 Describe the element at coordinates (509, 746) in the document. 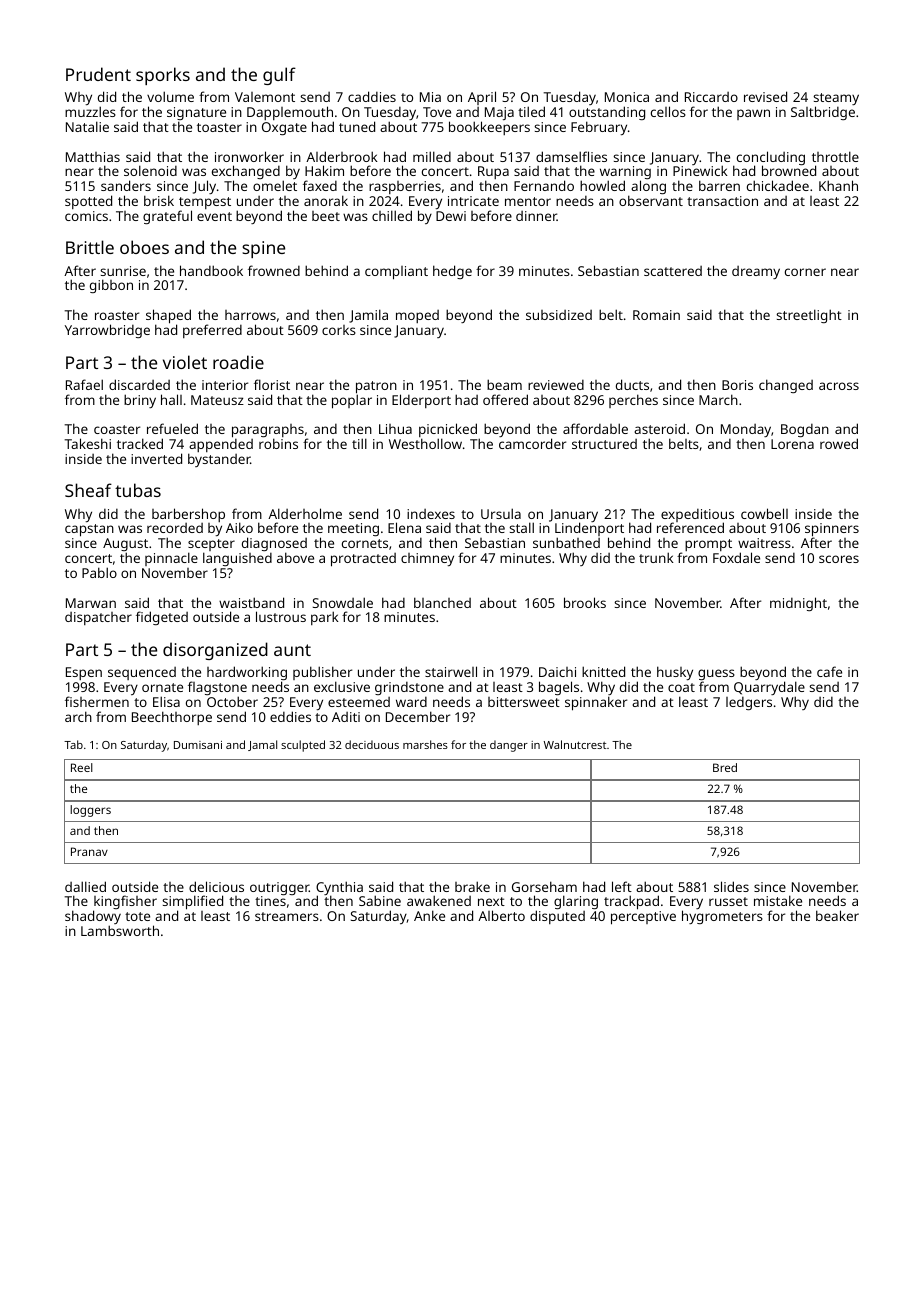

I see `danger` at that location.
